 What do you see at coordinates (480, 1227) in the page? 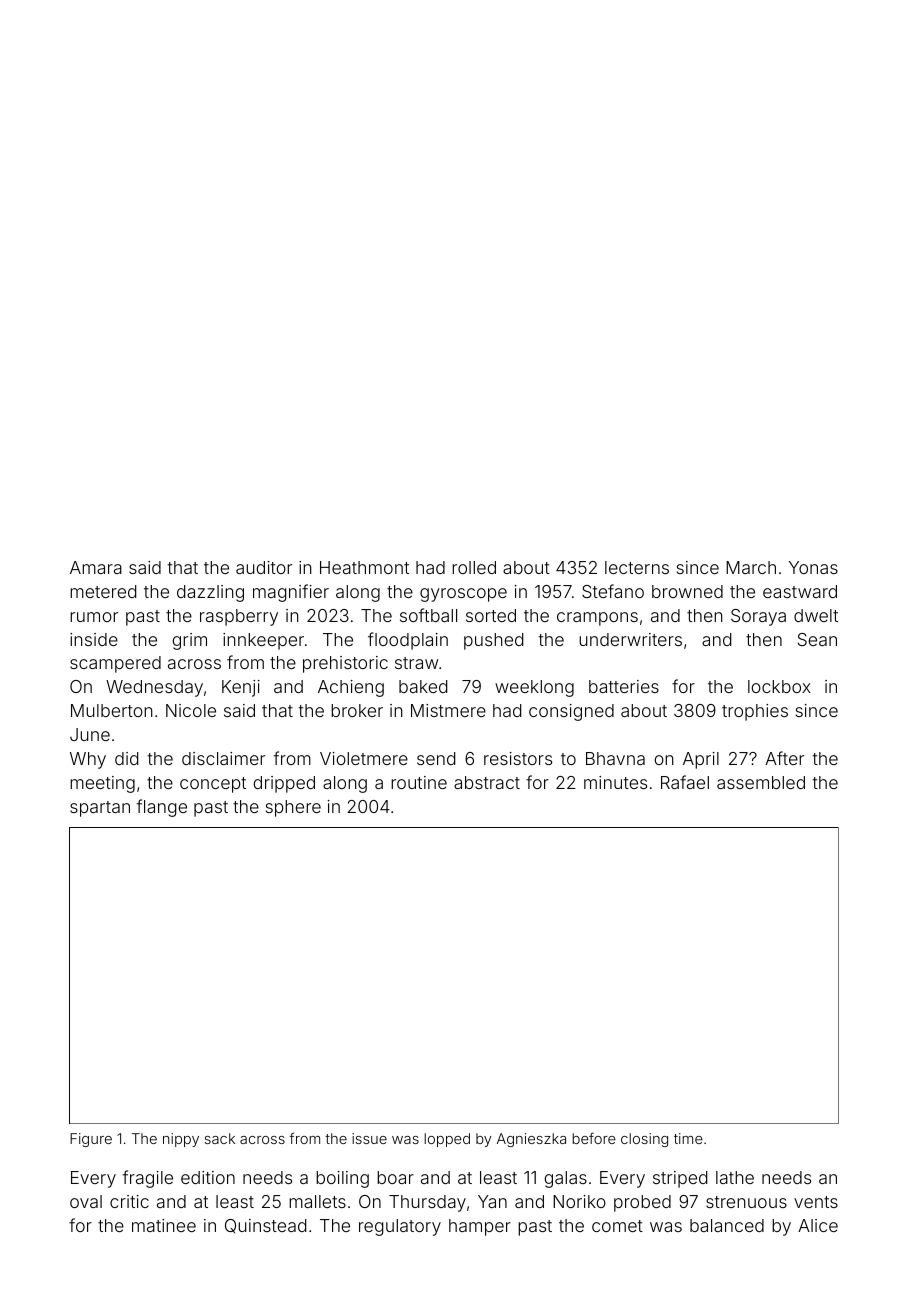
I see `hamper` at bounding box center [480, 1227].
